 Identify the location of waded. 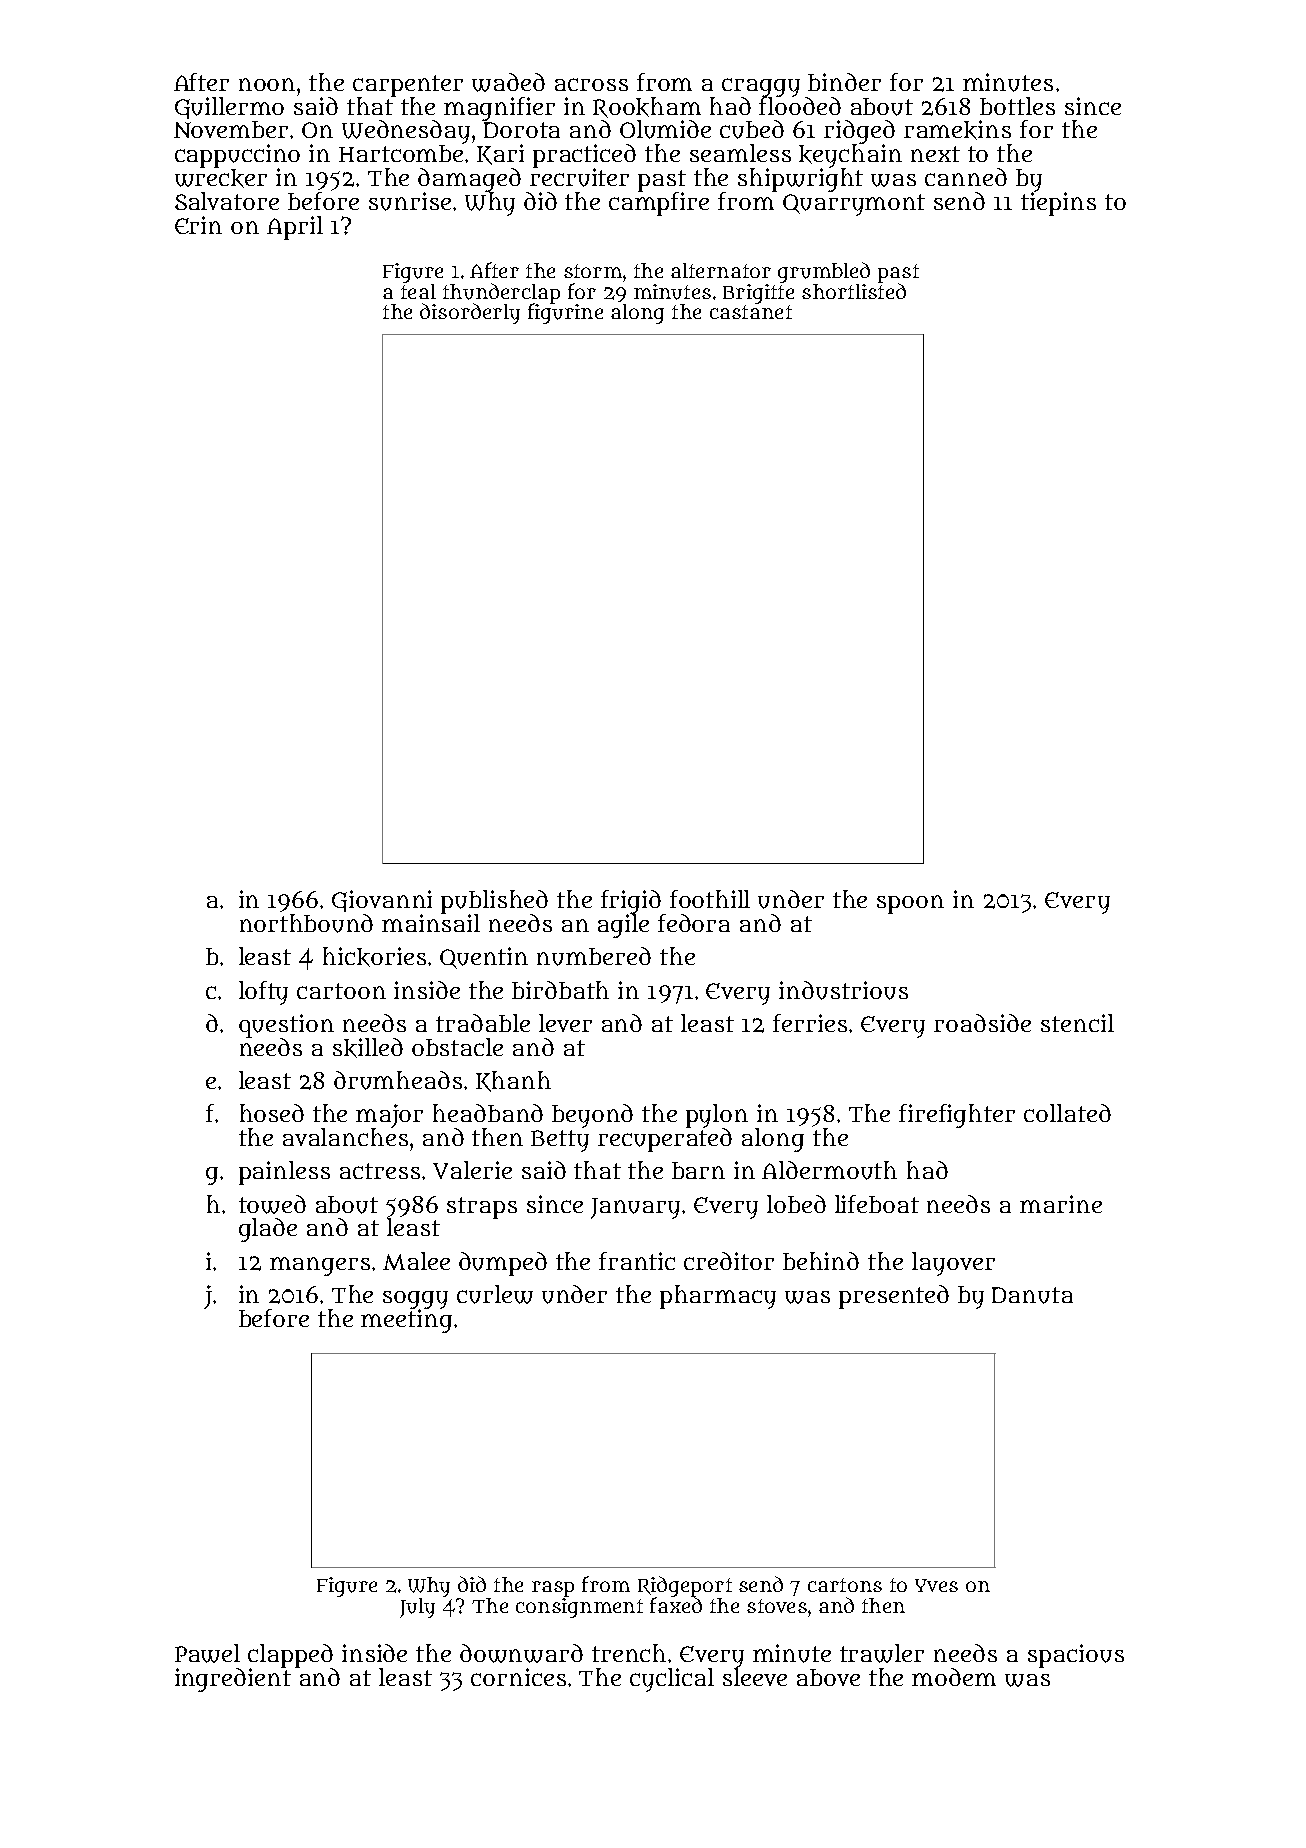
(508, 82).
